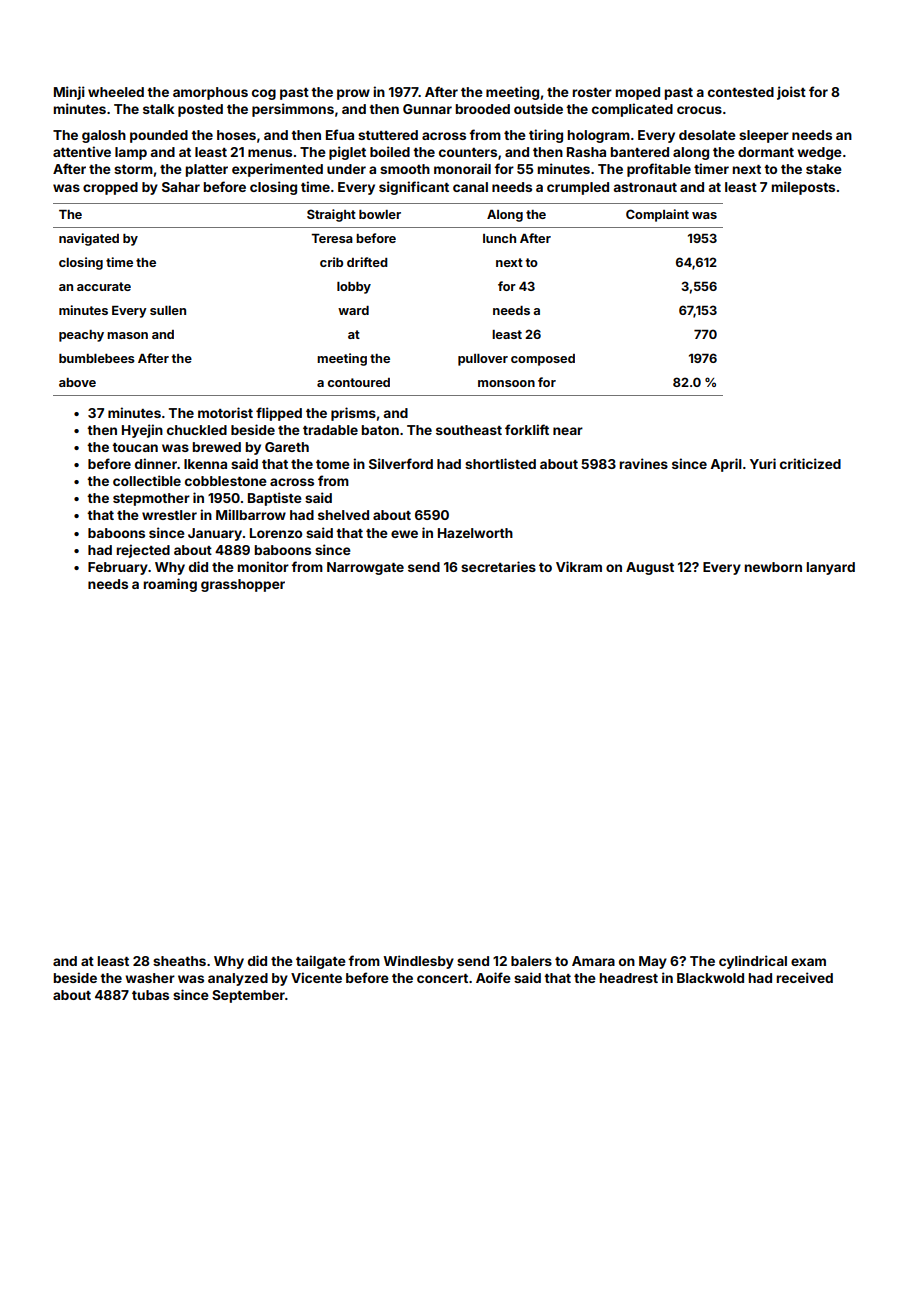  Describe the element at coordinates (321, 962) in the document. I see `tailgate` at that location.
